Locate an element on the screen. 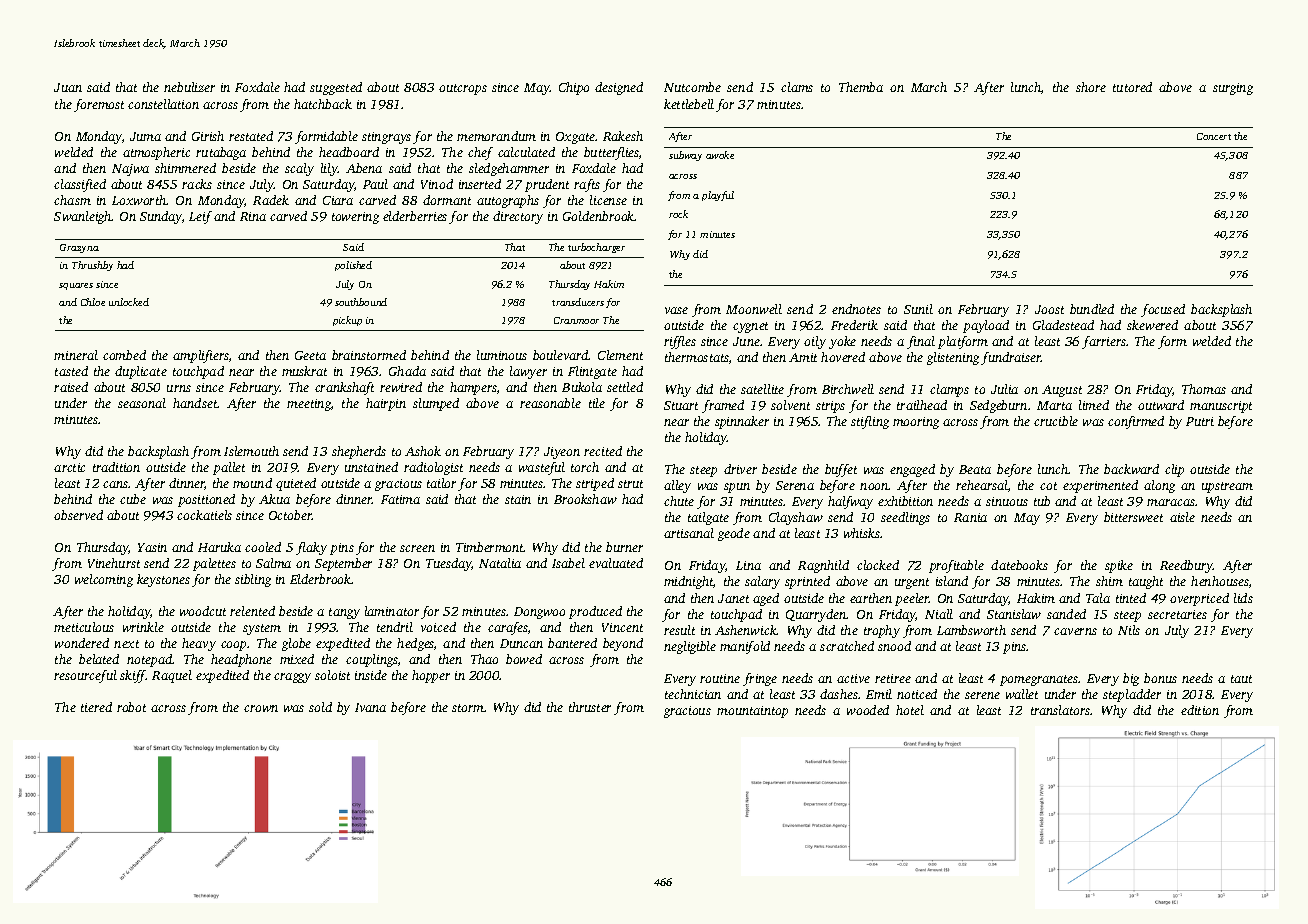  clams is located at coordinates (797, 87).
